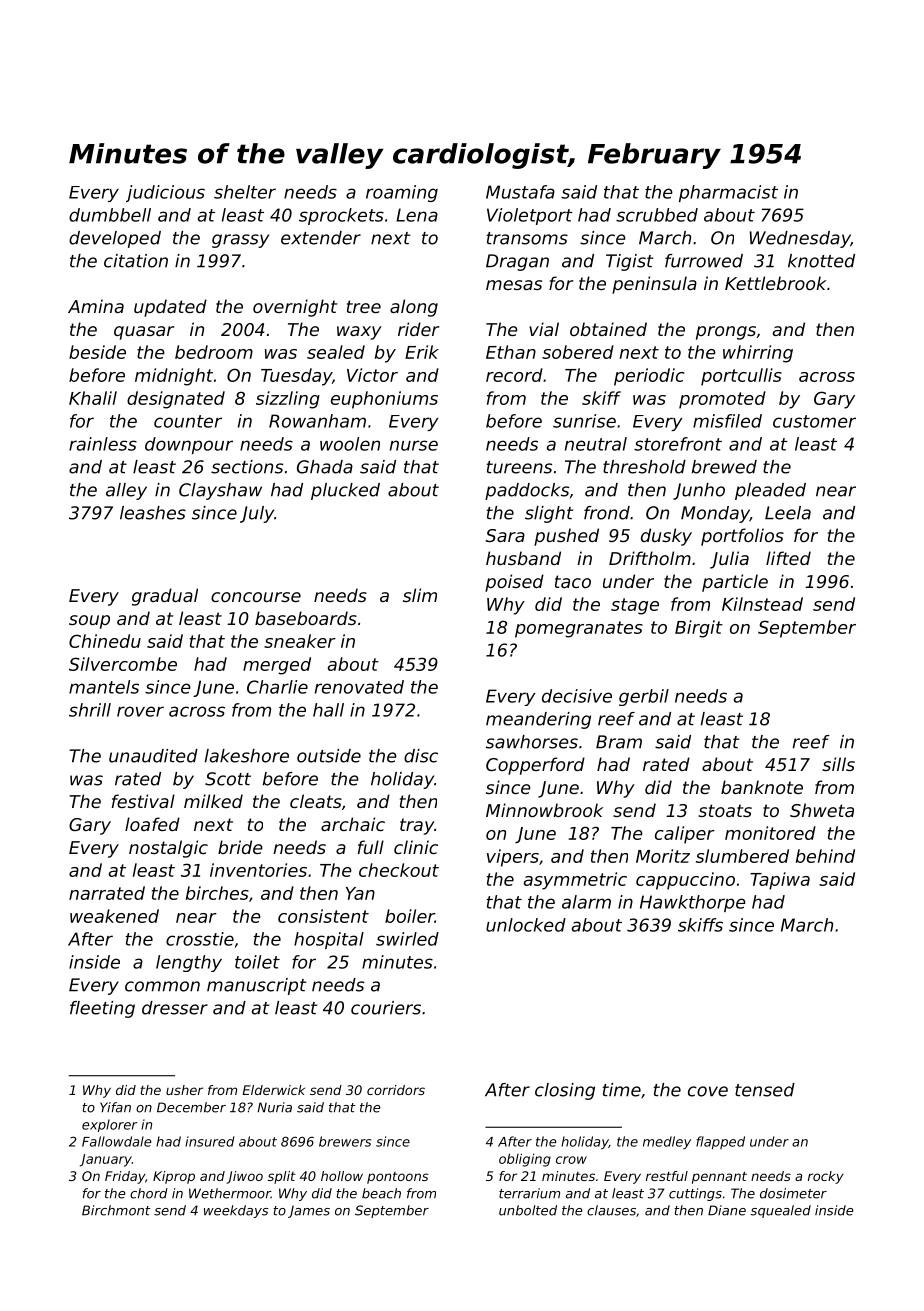 The image size is (924, 1311). What do you see at coordinates (520, 192) in the screenshot?
I see `Mustafa` at bounding box center [520, 192].
